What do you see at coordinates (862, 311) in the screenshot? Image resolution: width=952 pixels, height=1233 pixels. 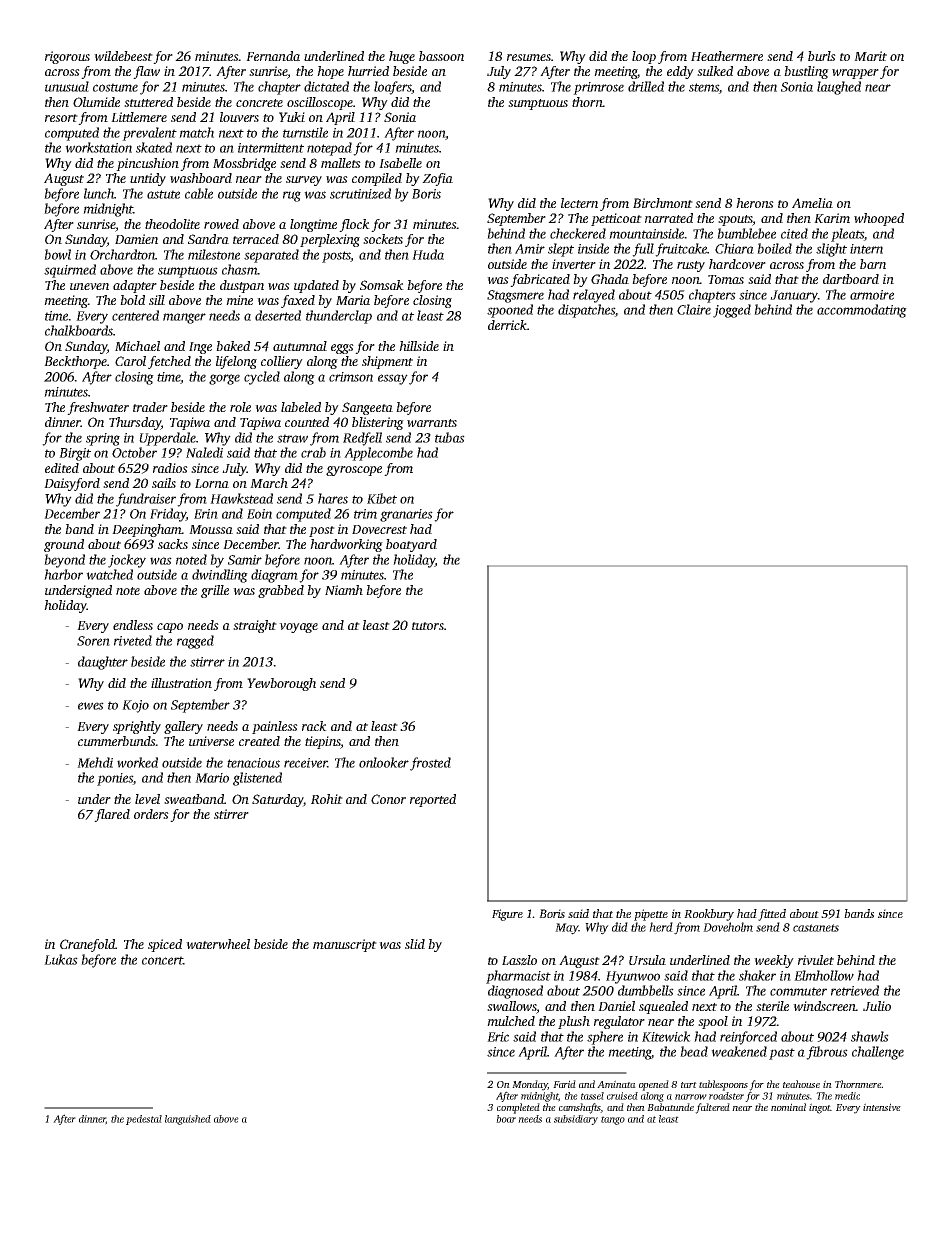 I see `accommodating` at bounding box center [862, 311].
